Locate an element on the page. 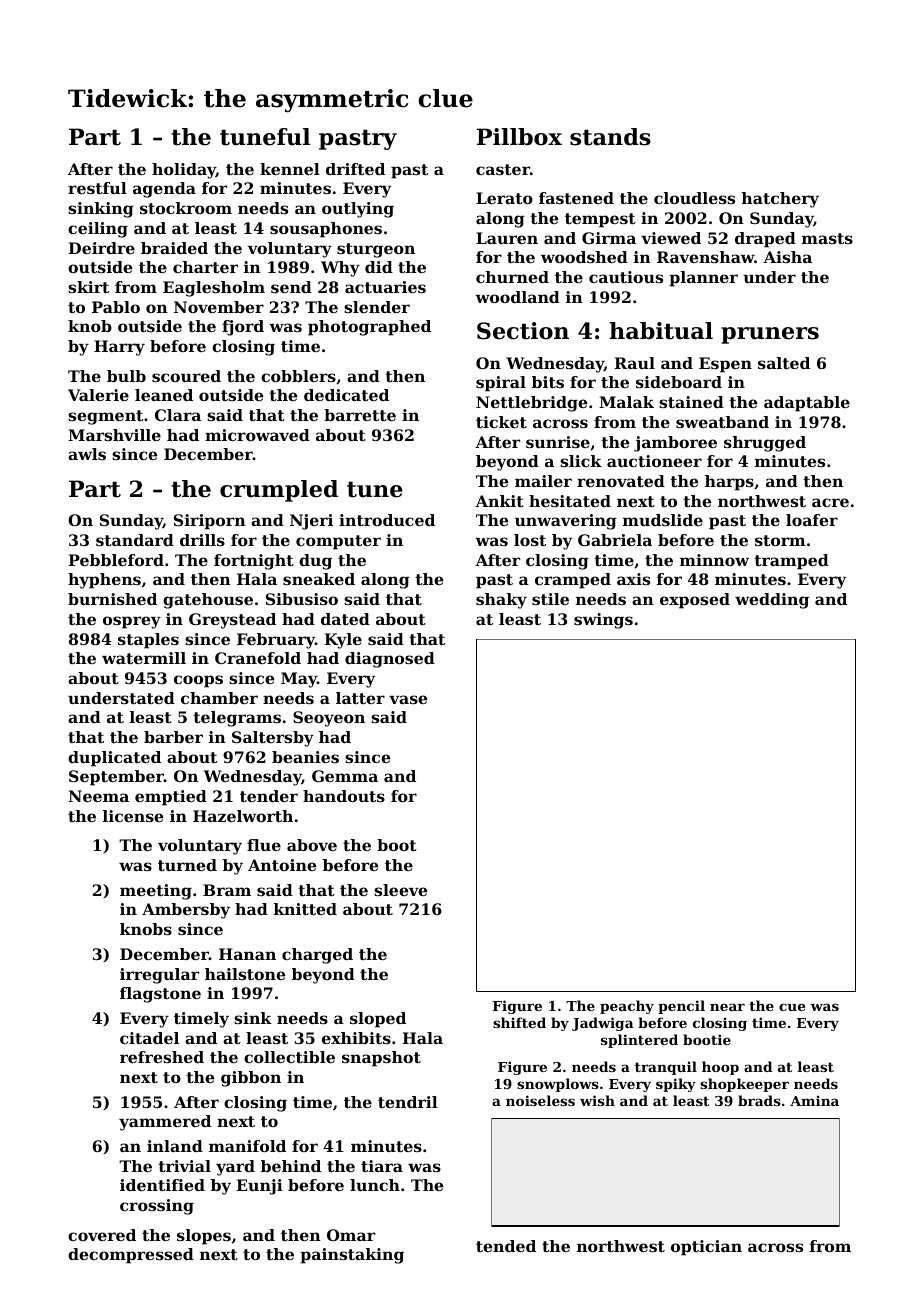 The image size is (924, 1314). shifted is located at coordinates (519, 1022).
